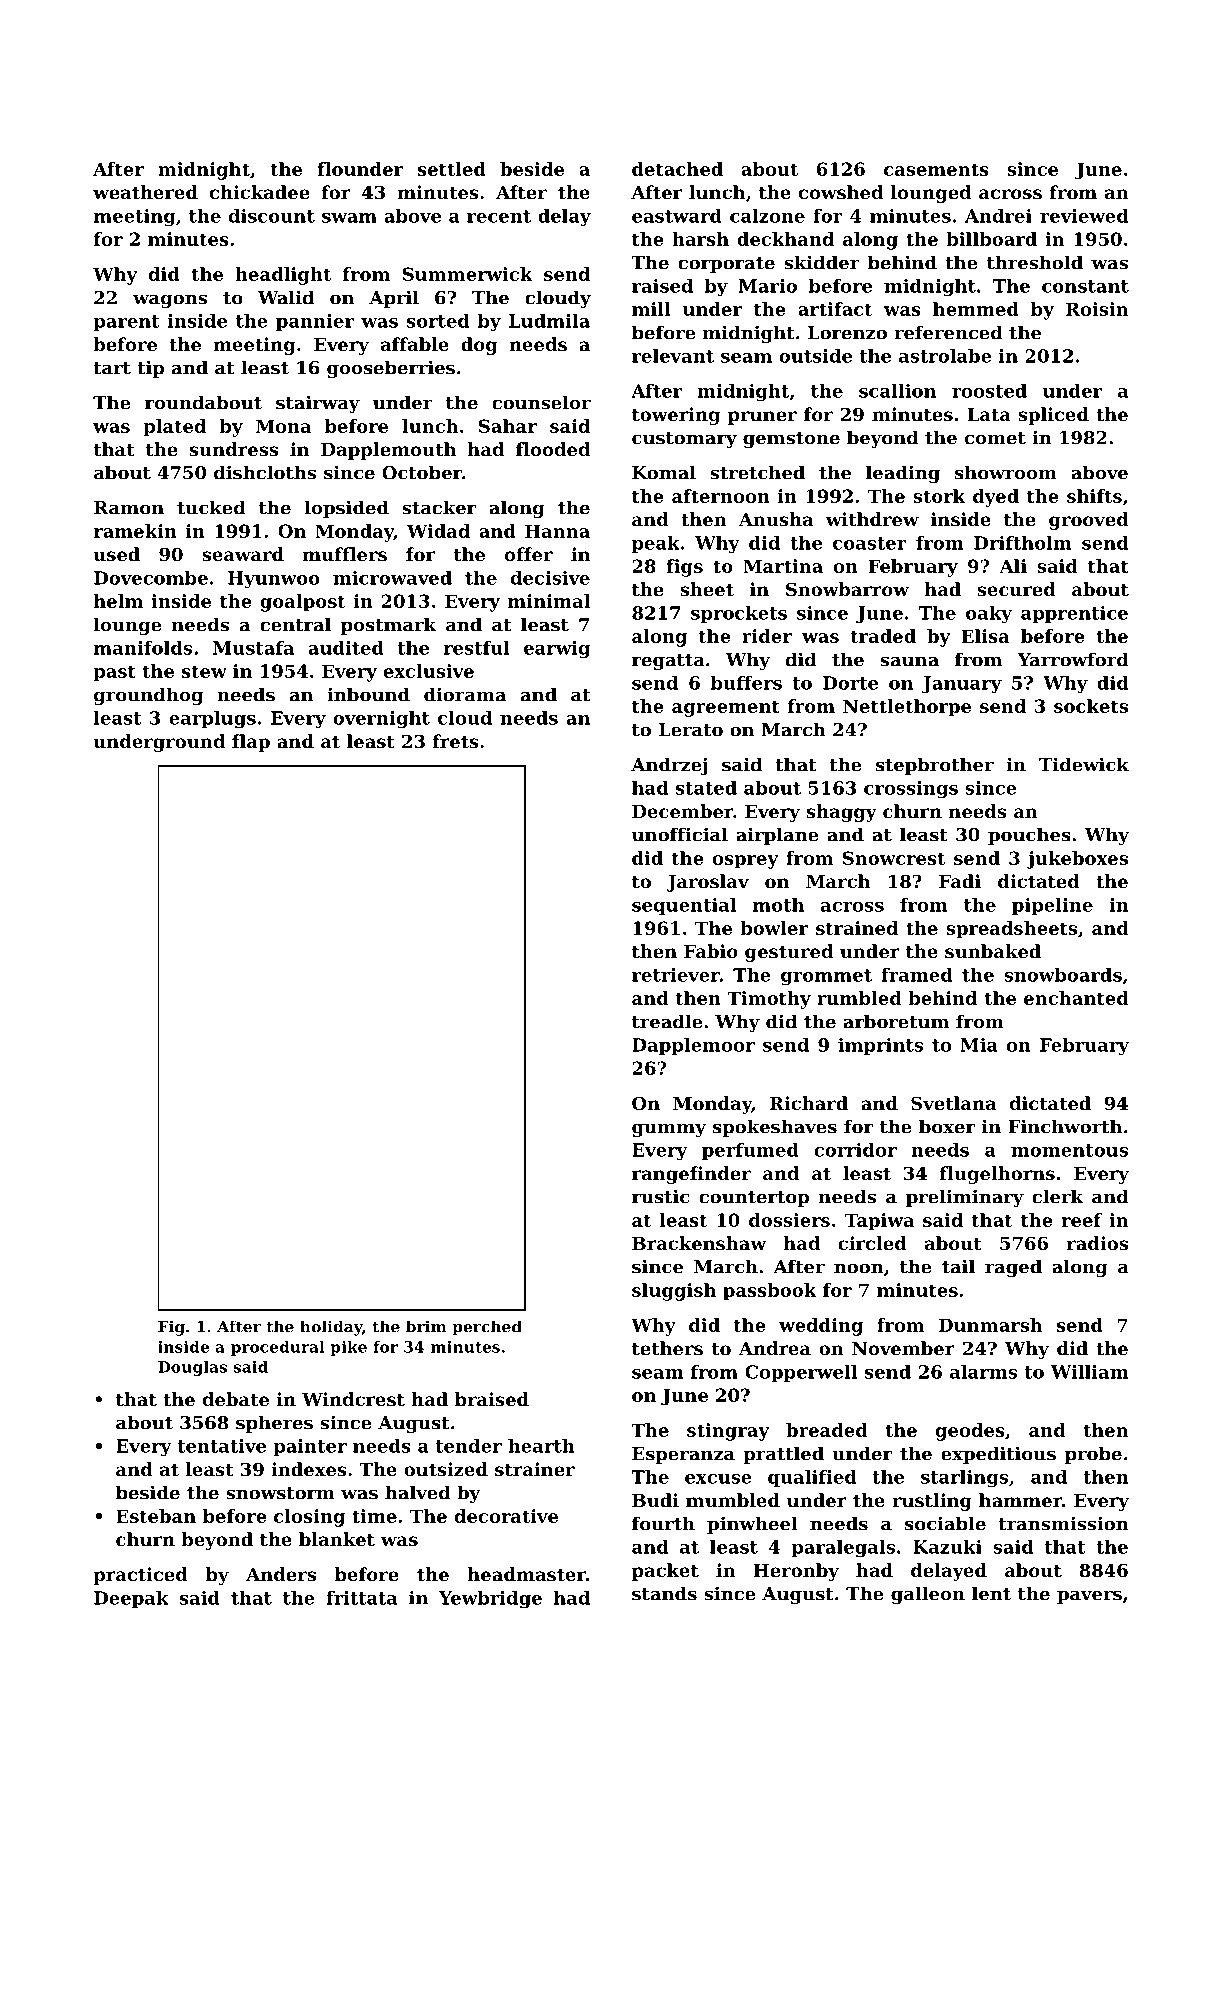  Describe the element at coordinates (841, 192) in the screenshot. I see `cowshed` at that location.
